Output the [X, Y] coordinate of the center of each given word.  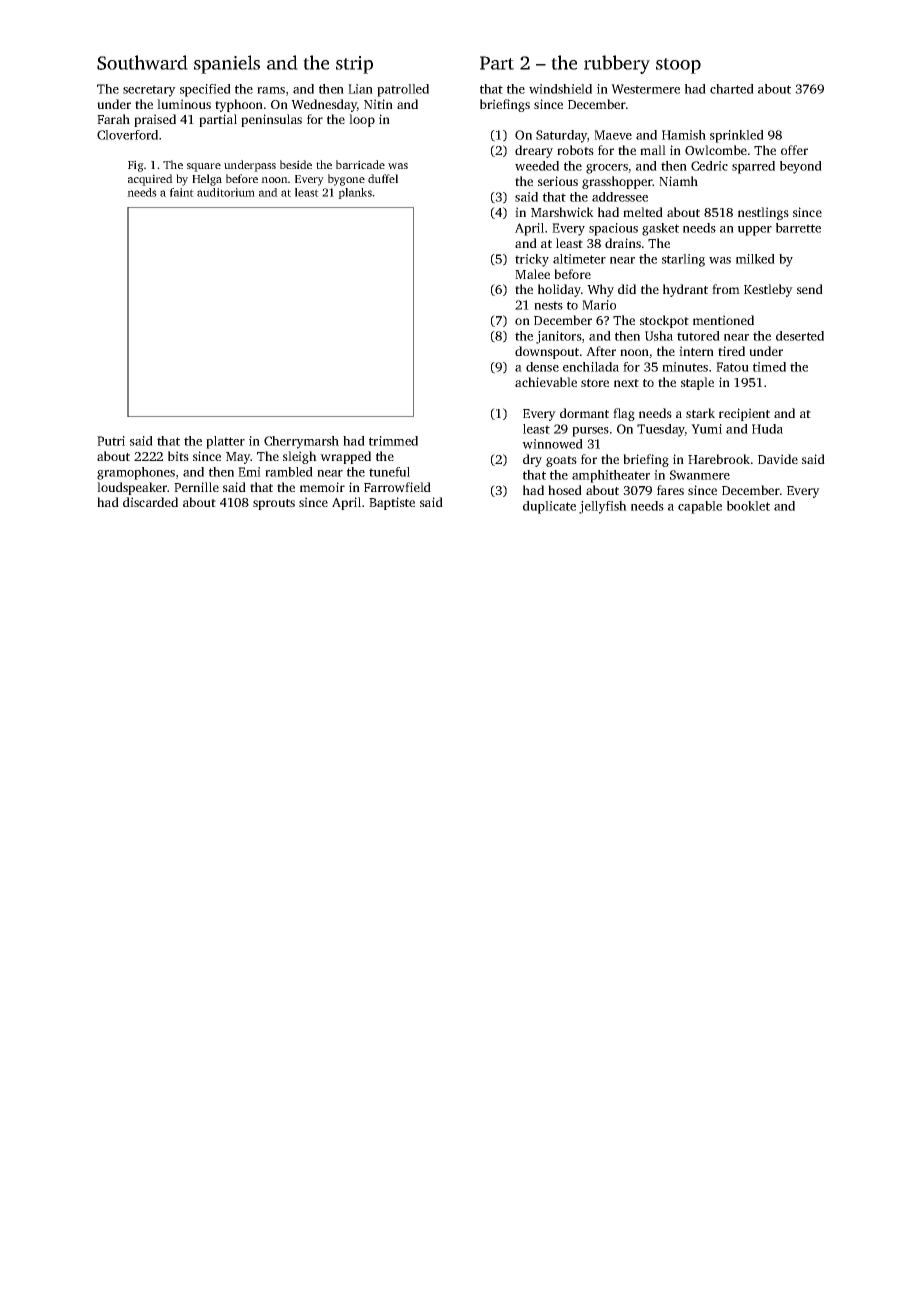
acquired [150, 180]
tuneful [389, 472]
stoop [678, 66]
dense [542, 367]
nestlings [763, 213]
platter [225, 442]
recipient [744, 414]
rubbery [617, 64]
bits [178, 456]
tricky [532, 260]
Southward [142, 62]
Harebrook [719, 459]
